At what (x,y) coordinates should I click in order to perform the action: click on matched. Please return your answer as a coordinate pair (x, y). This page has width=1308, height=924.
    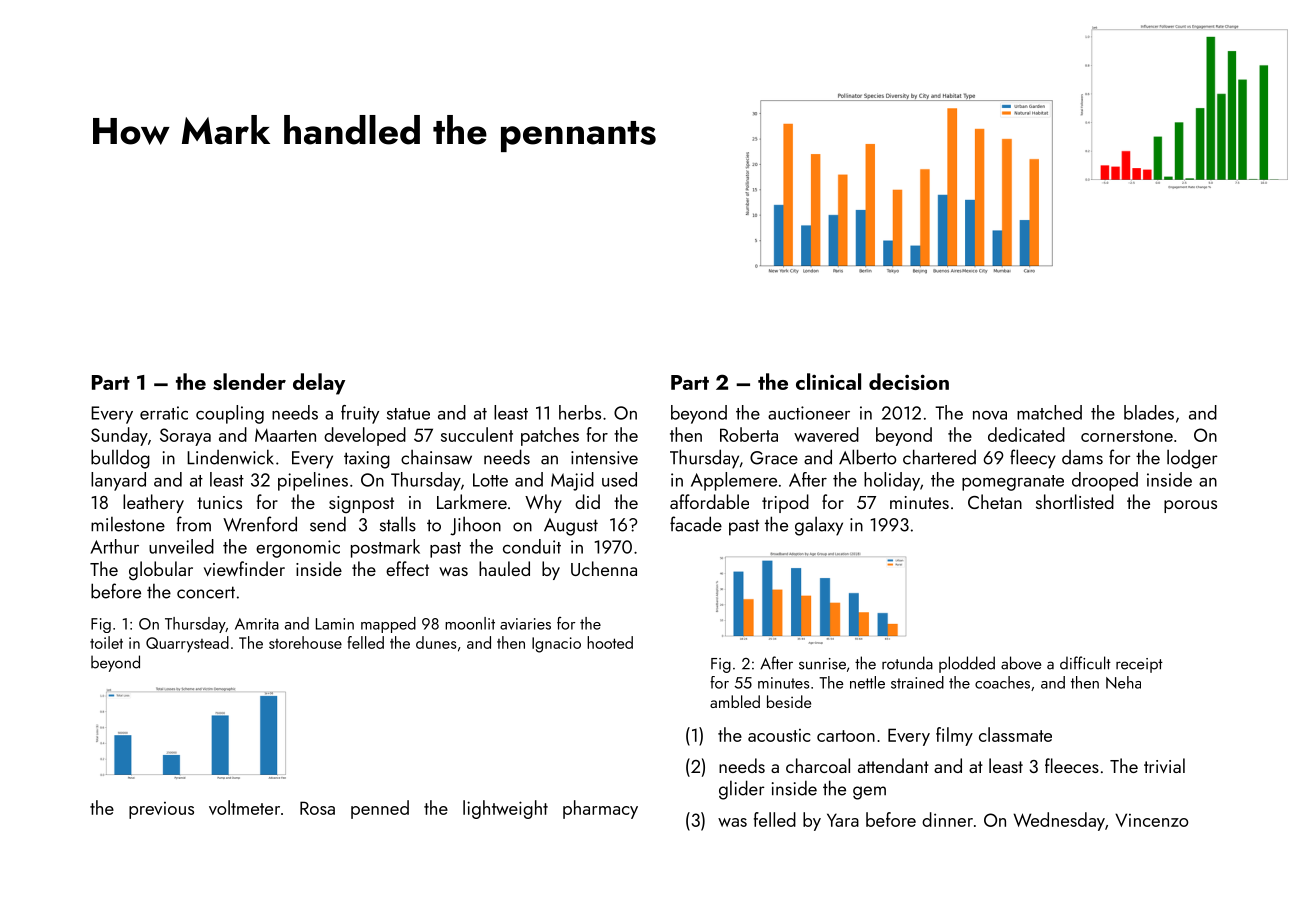
    Looking at the image, I should click on (1049, 412).
